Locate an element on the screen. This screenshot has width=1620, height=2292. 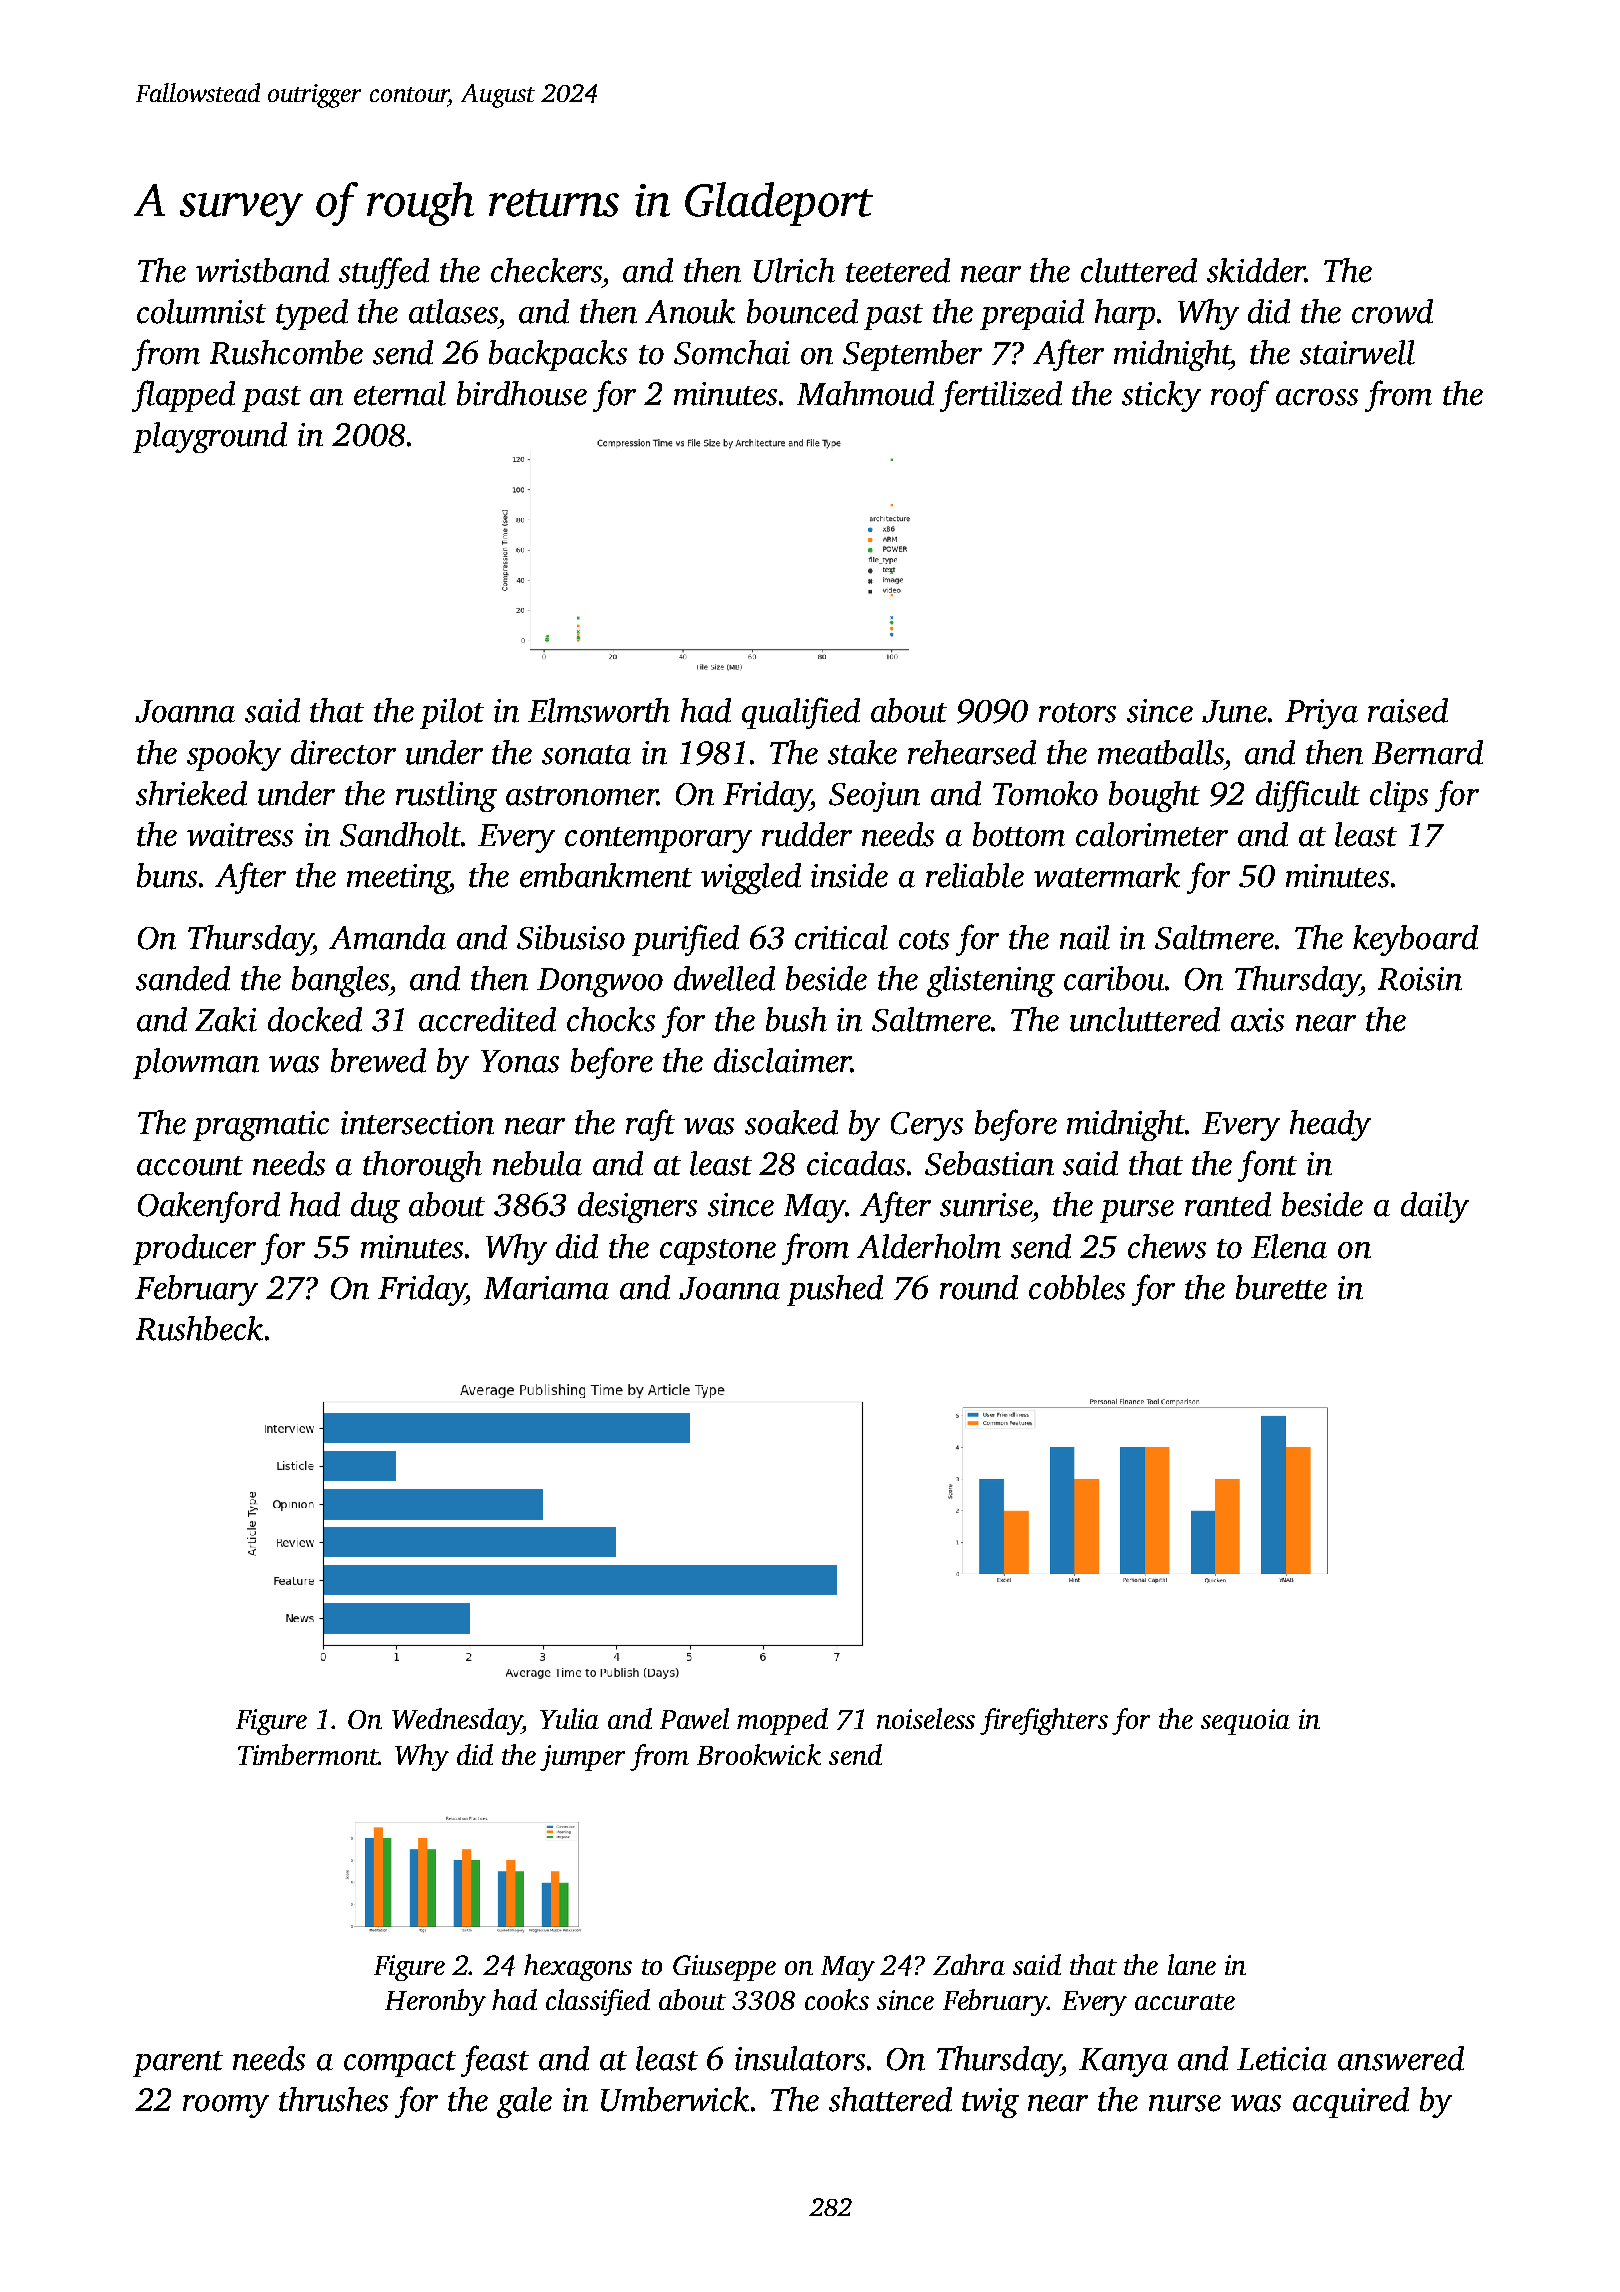
flapped is located at coordinates (183, 396).
